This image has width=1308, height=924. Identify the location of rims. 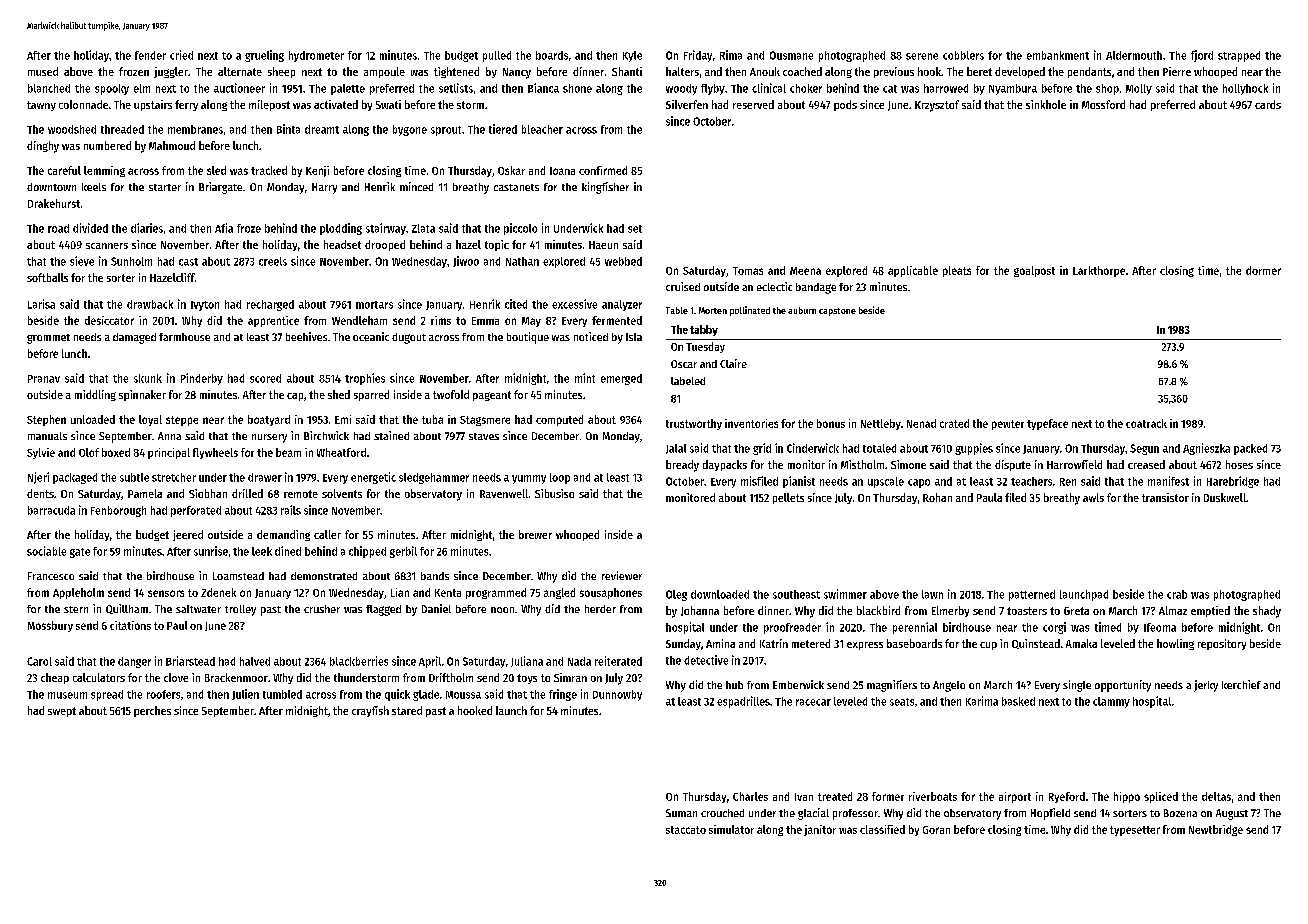
(441, 320).
